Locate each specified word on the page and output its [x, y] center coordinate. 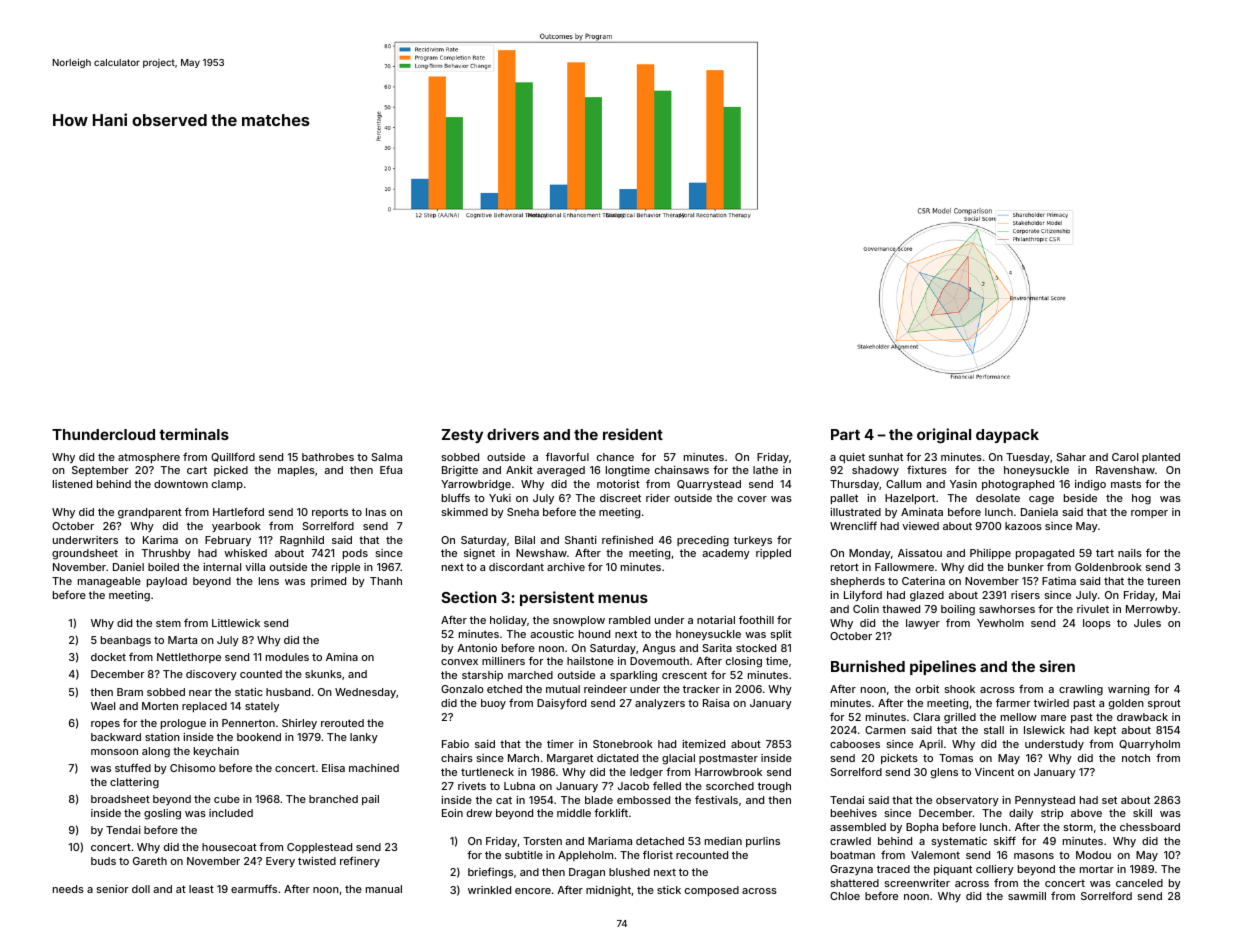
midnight [608, 891]
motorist [618, 484]
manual [384, 889]
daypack [1007, 436]
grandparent [150, 513]
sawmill [1027, 896]
